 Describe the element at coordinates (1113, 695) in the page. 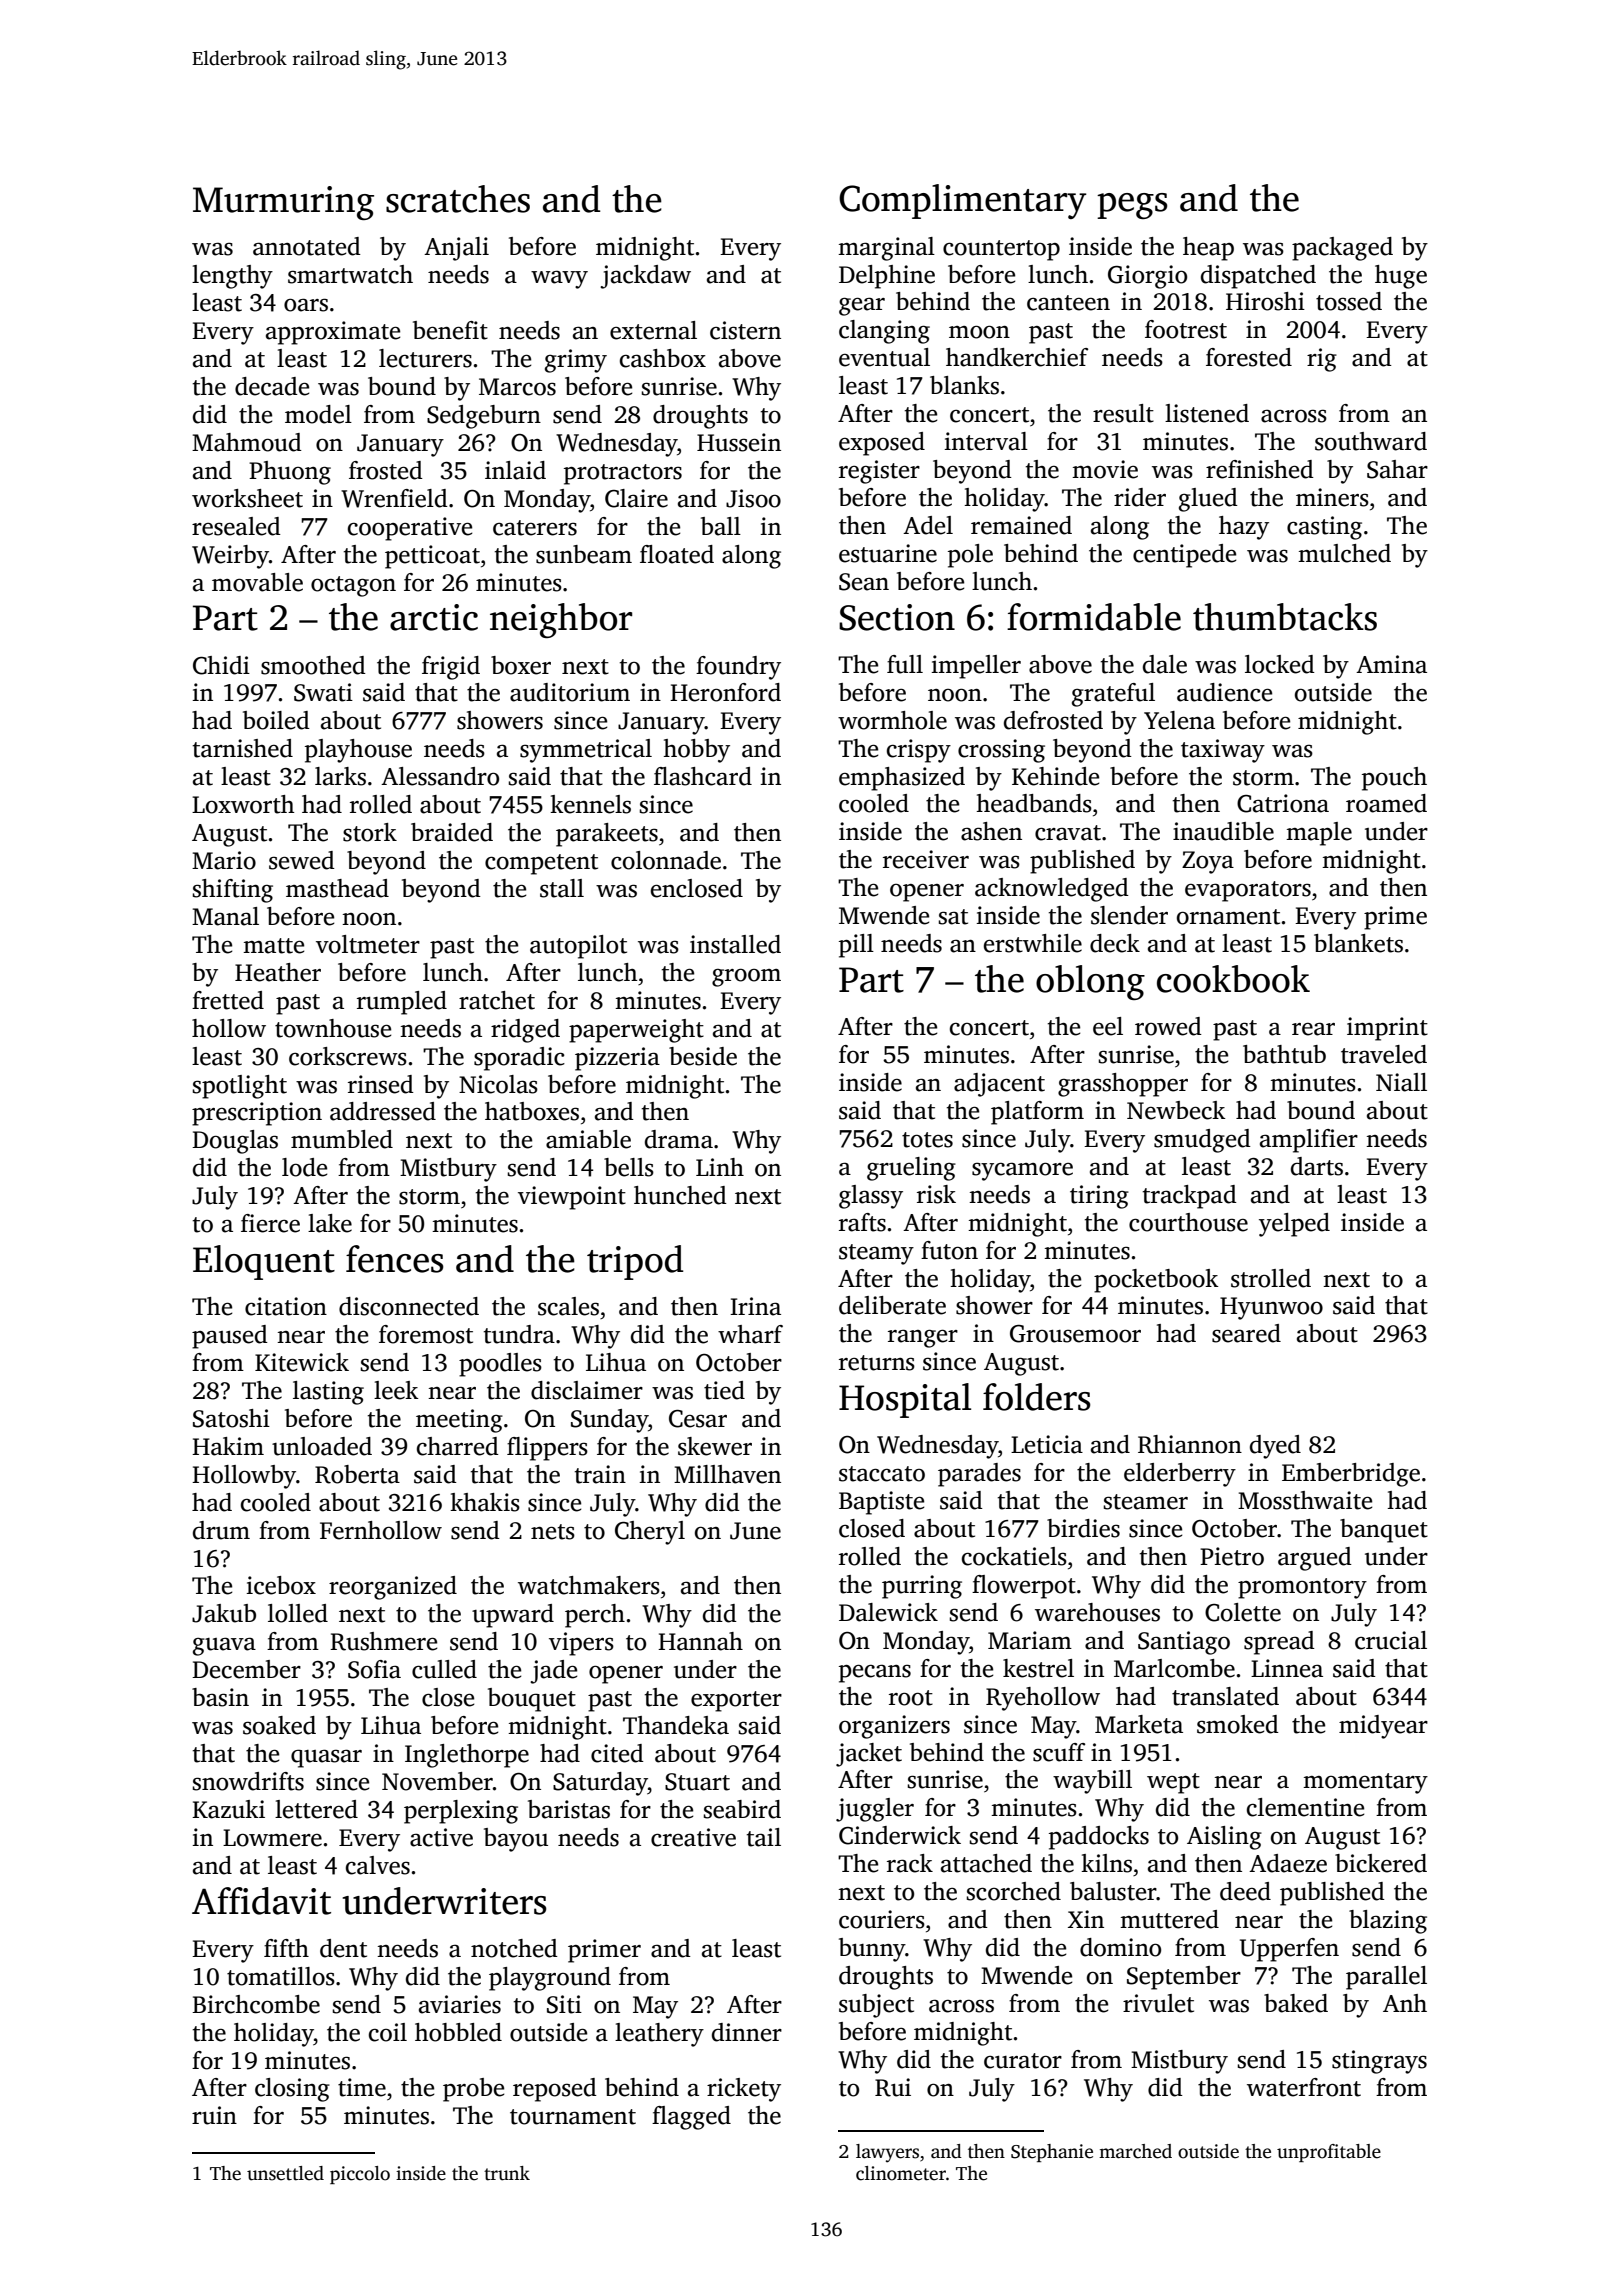

I see `grateful` at that location.
